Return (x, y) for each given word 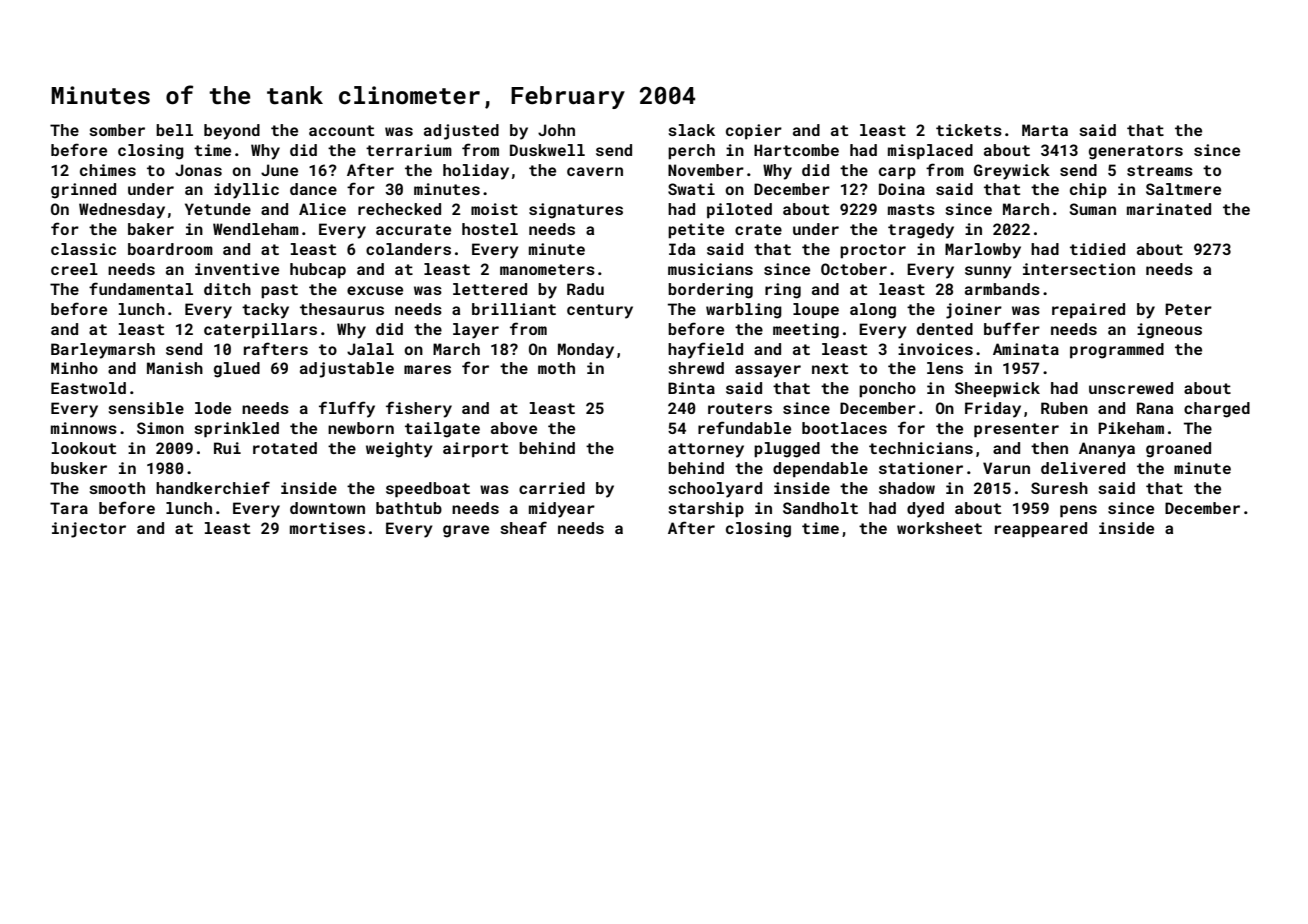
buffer (1012, 328)
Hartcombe (796, 150)
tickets (969, 130)
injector (89, 530)
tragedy (921, 231)
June (279, 170)
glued (237, 370)
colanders (408, 249)
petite (696, 230)
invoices (935, 349)
